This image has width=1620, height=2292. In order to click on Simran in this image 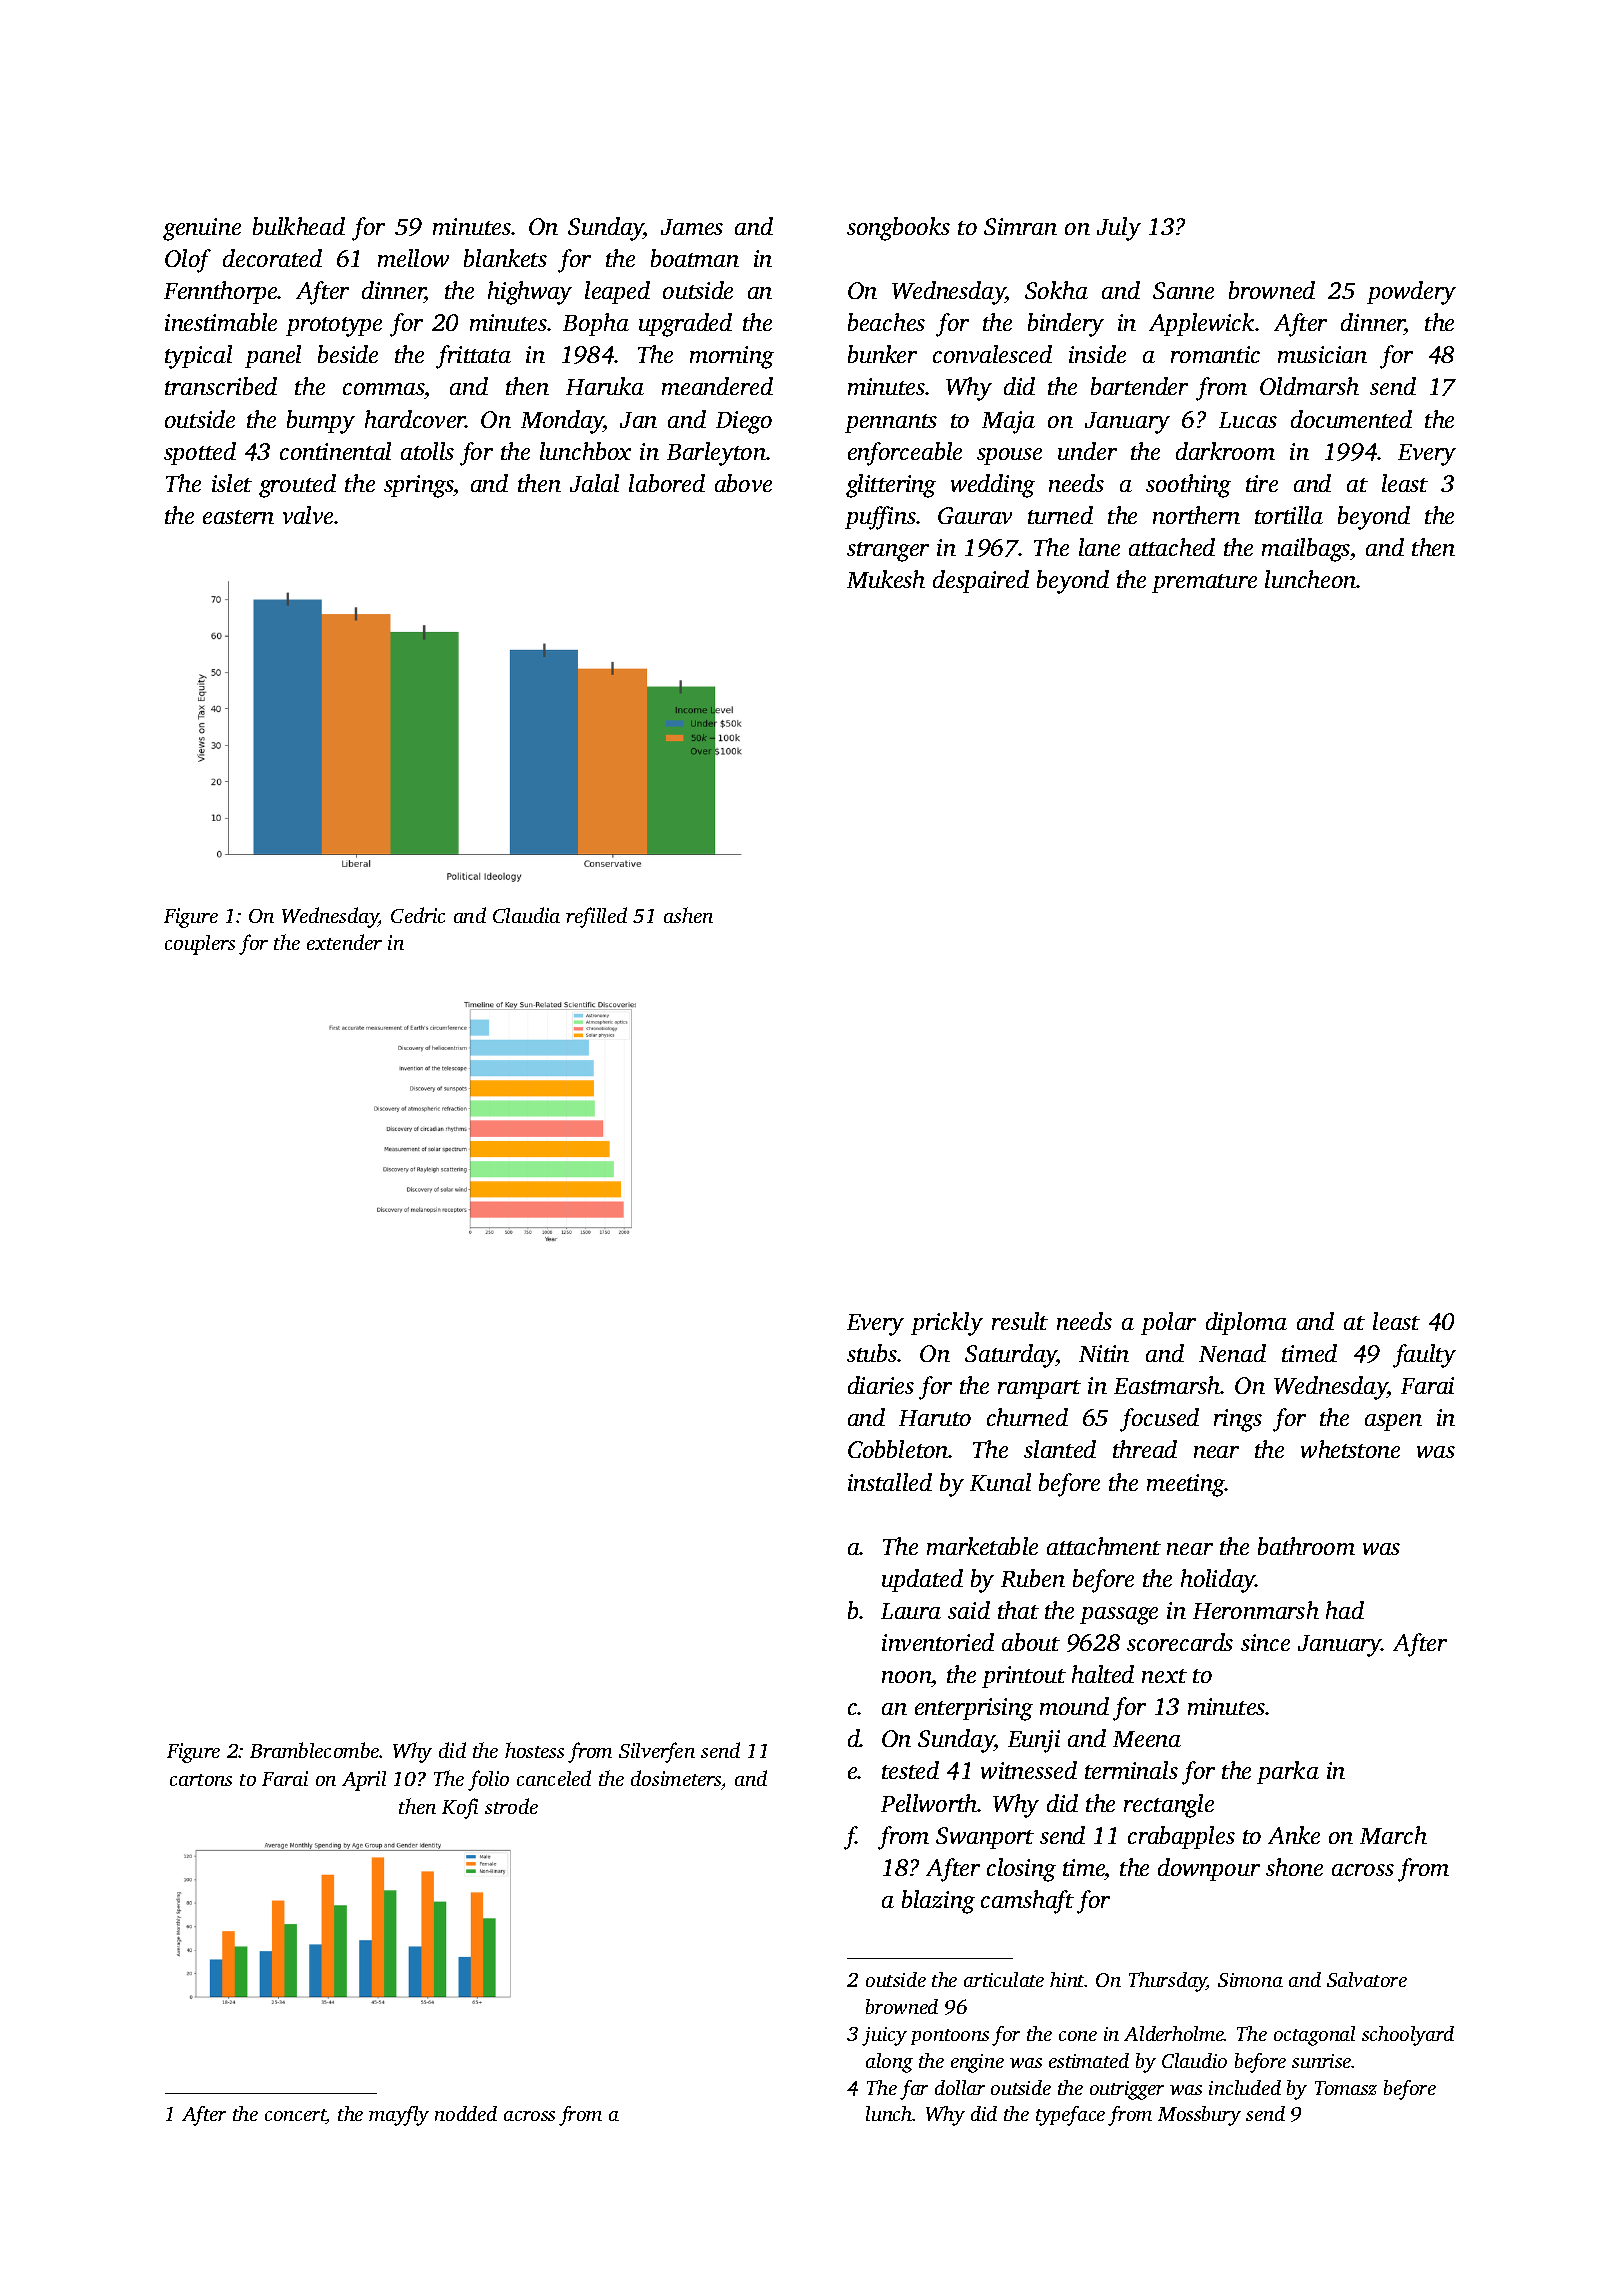, I will do `click(1020, 226)`.
